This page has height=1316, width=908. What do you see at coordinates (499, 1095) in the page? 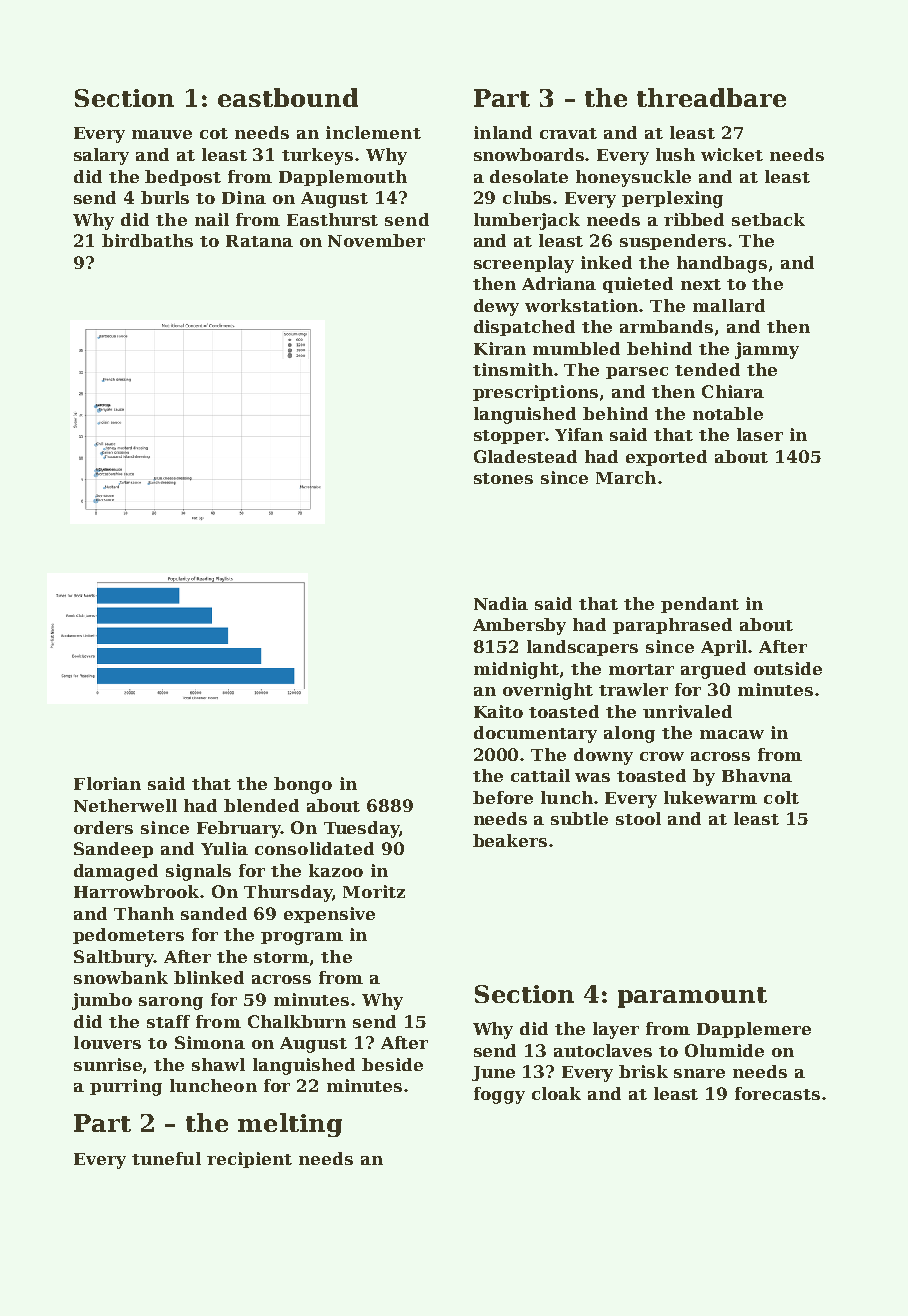
I see `foggy` at bounding box center [499, 1095].
